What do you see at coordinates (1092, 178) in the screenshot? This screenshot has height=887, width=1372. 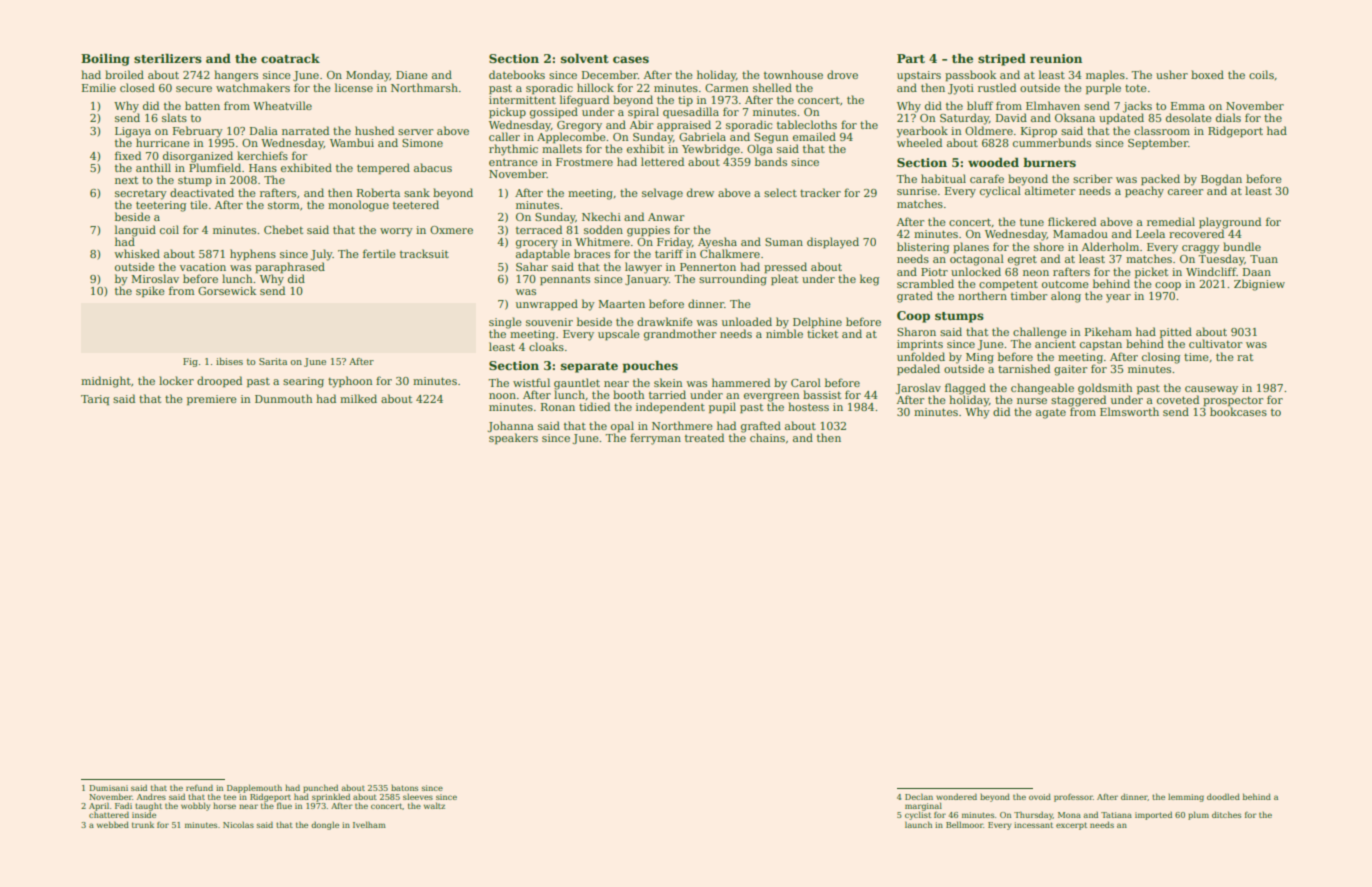 I see `scriber` at bounding box center [1092, 178].
